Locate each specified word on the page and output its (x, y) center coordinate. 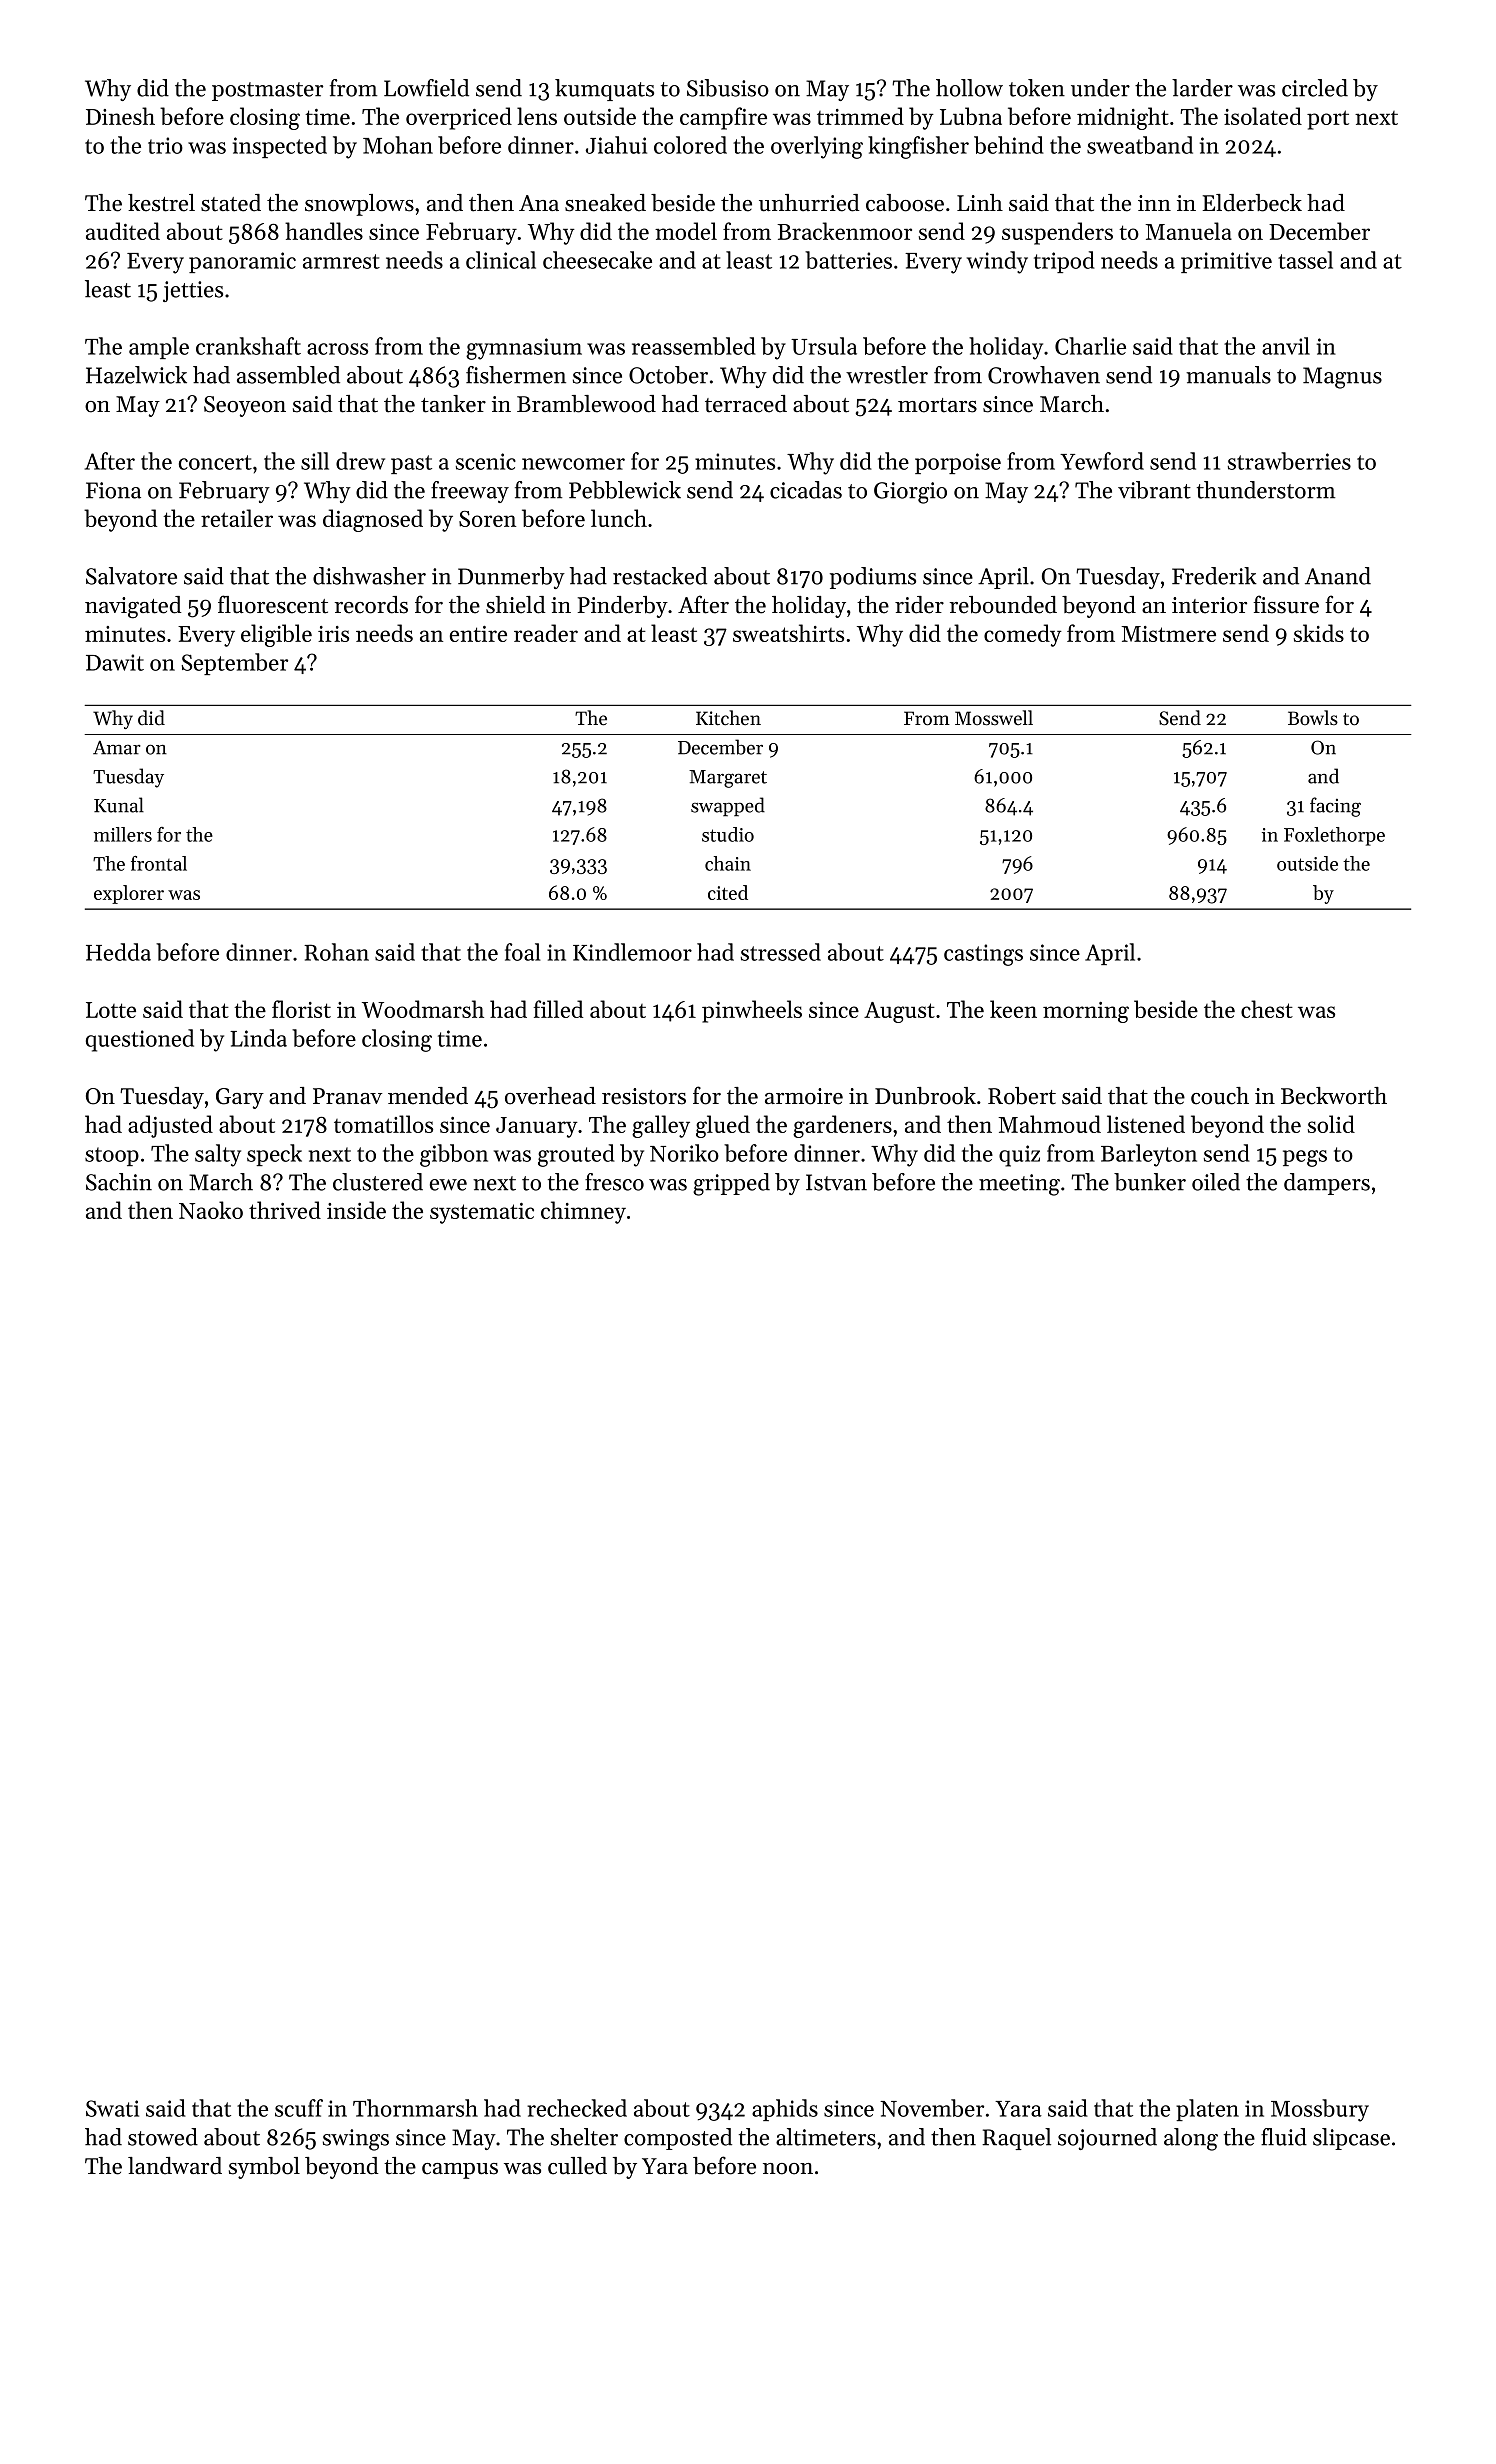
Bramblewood (586, 404)
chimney (583, 1212)
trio (165, 145)
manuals (1228, 375)
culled (577, 2166)
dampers (1327, 1184)
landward (175, 2166)
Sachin (119, 1182)
